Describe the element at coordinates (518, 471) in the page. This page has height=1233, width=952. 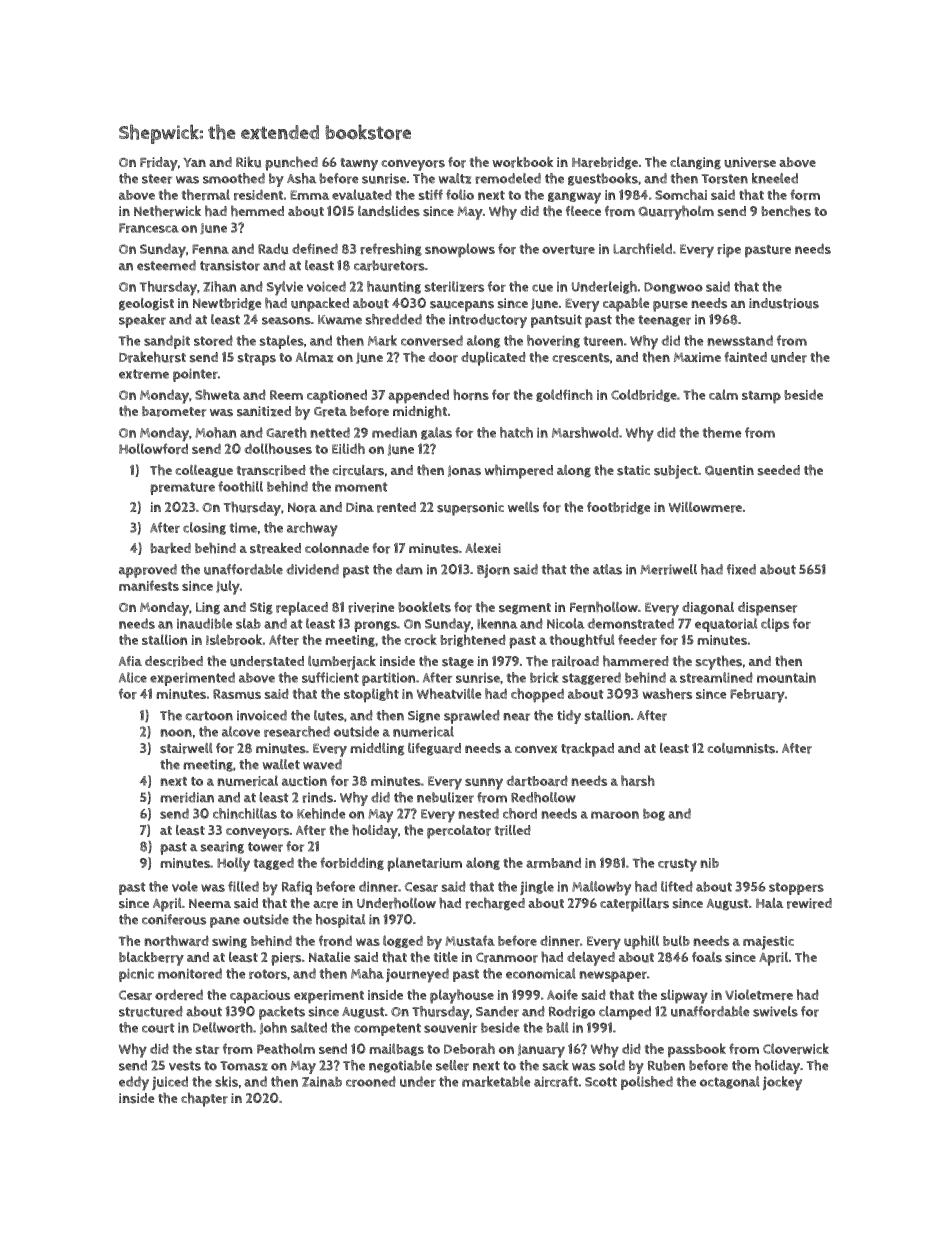
I see `whimpered` at that location.
